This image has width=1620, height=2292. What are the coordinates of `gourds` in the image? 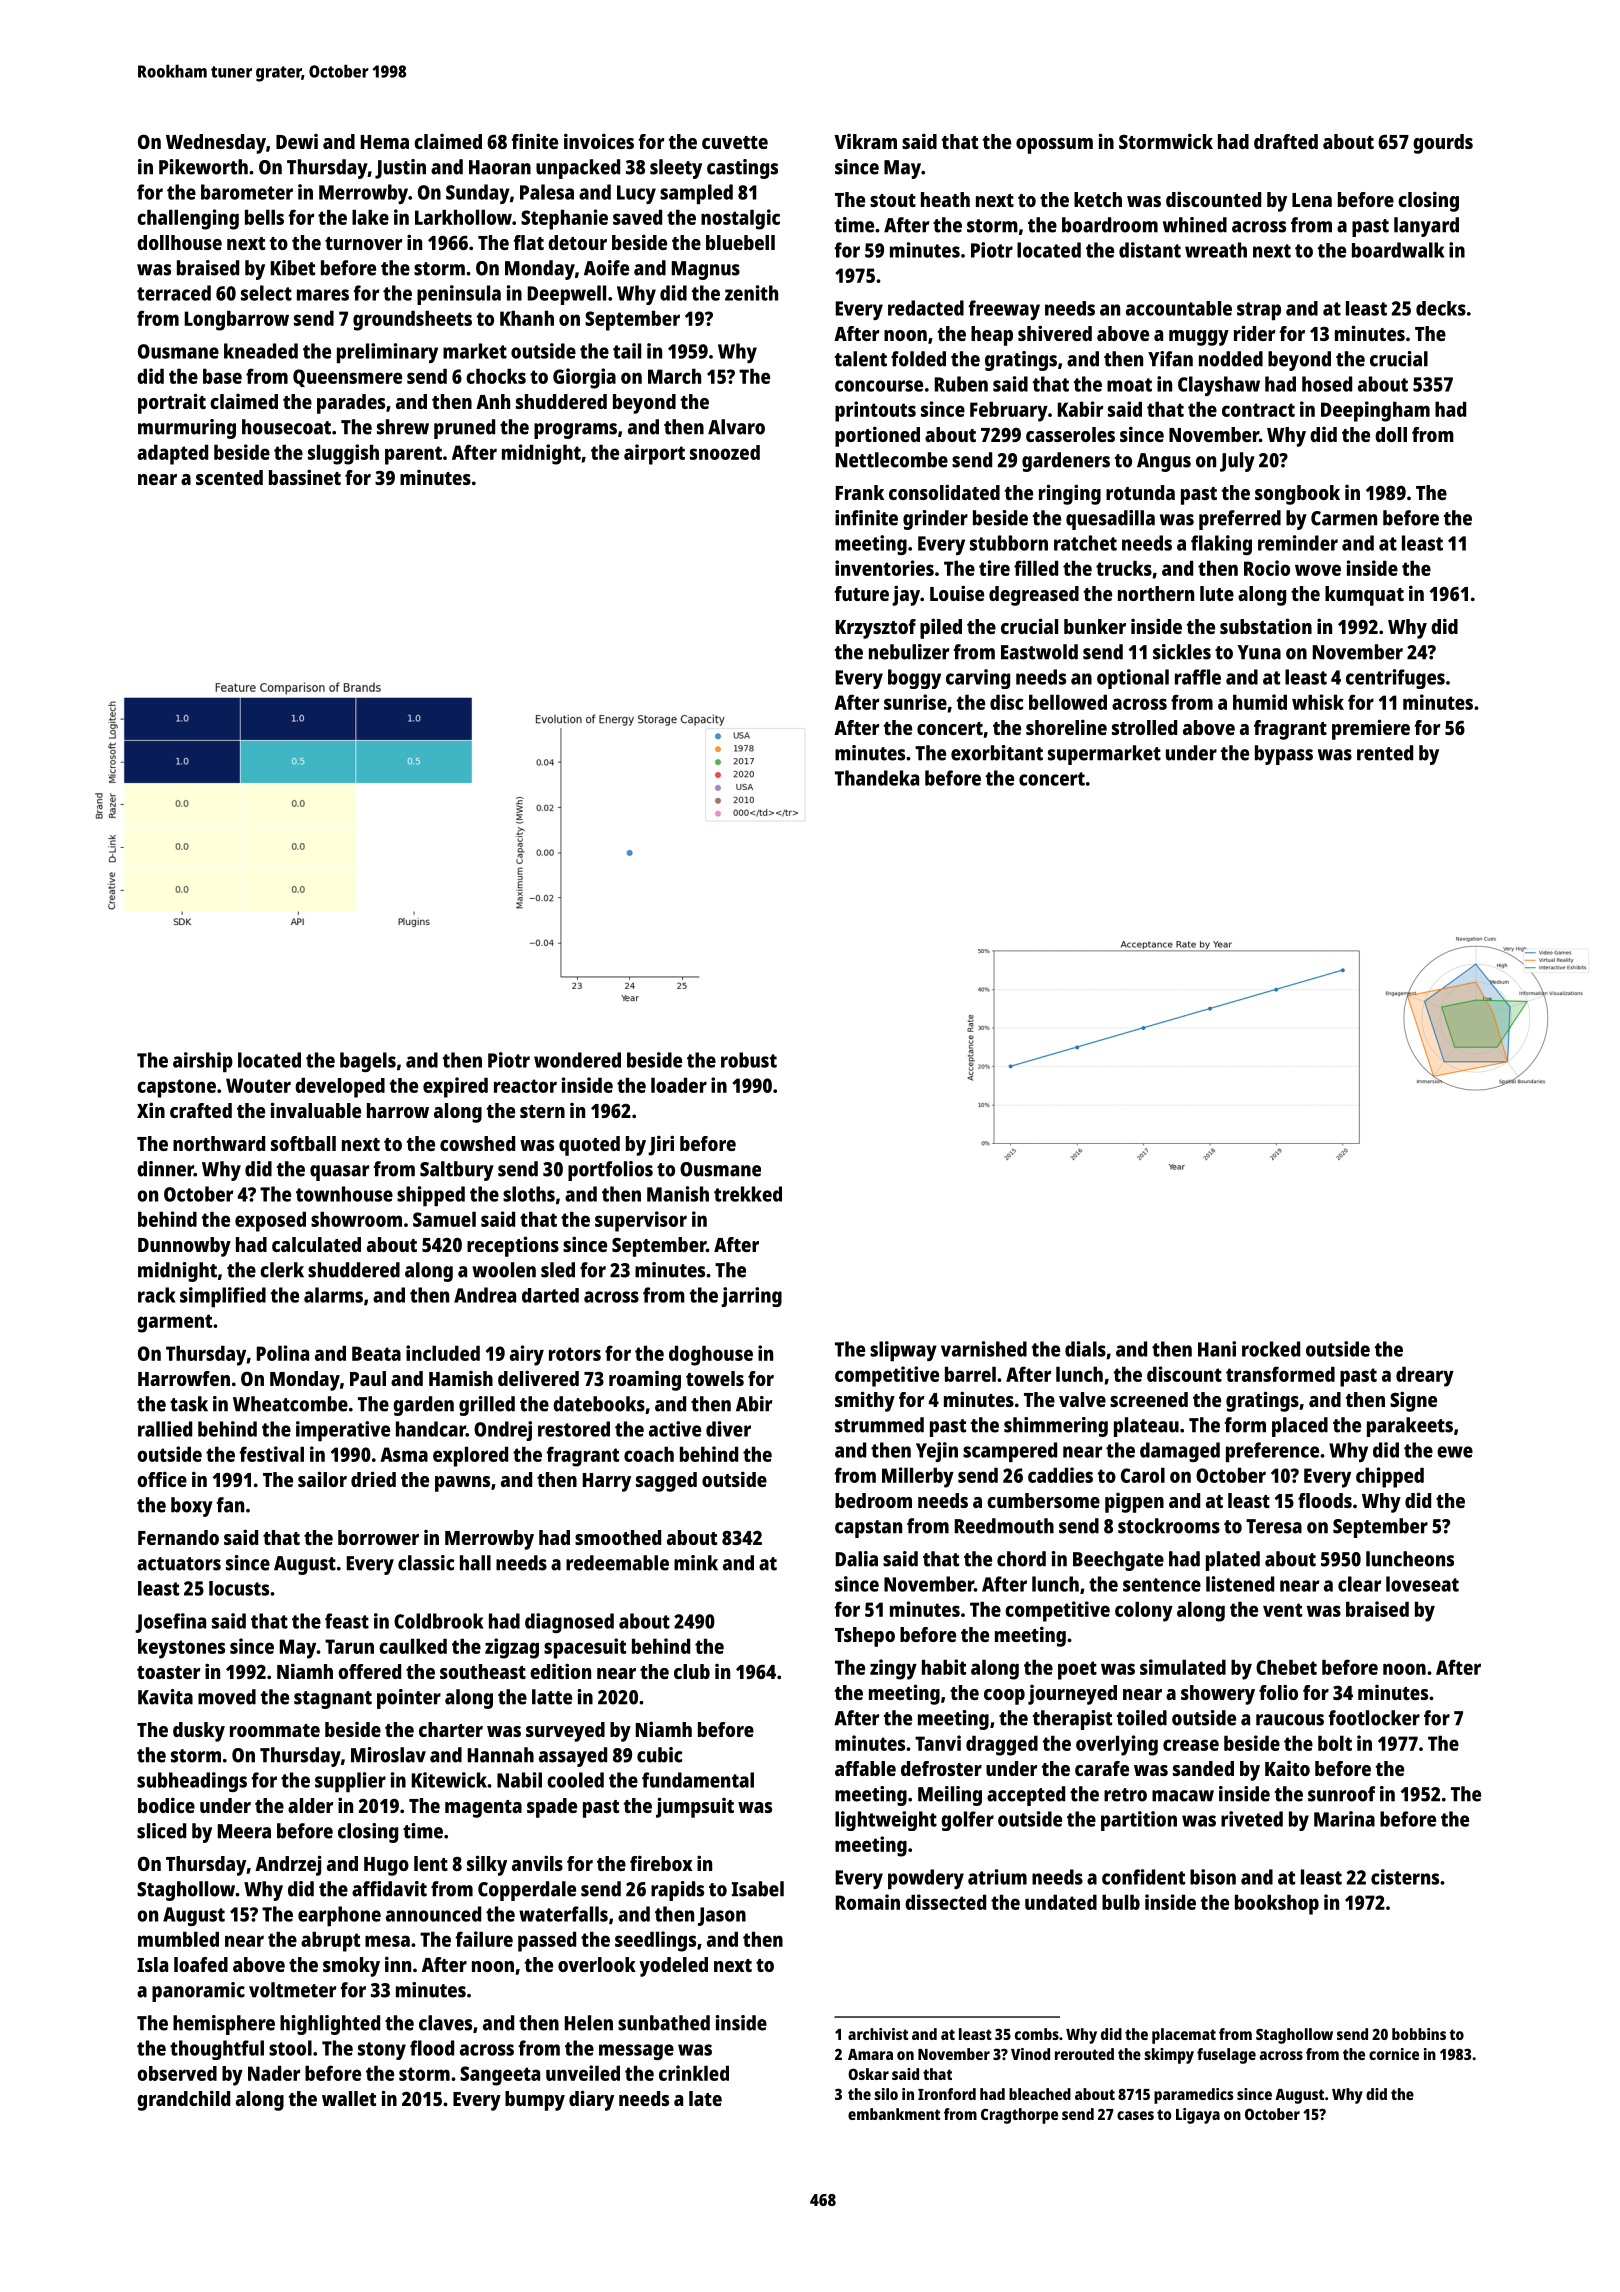 It's located at (1443, 144).
